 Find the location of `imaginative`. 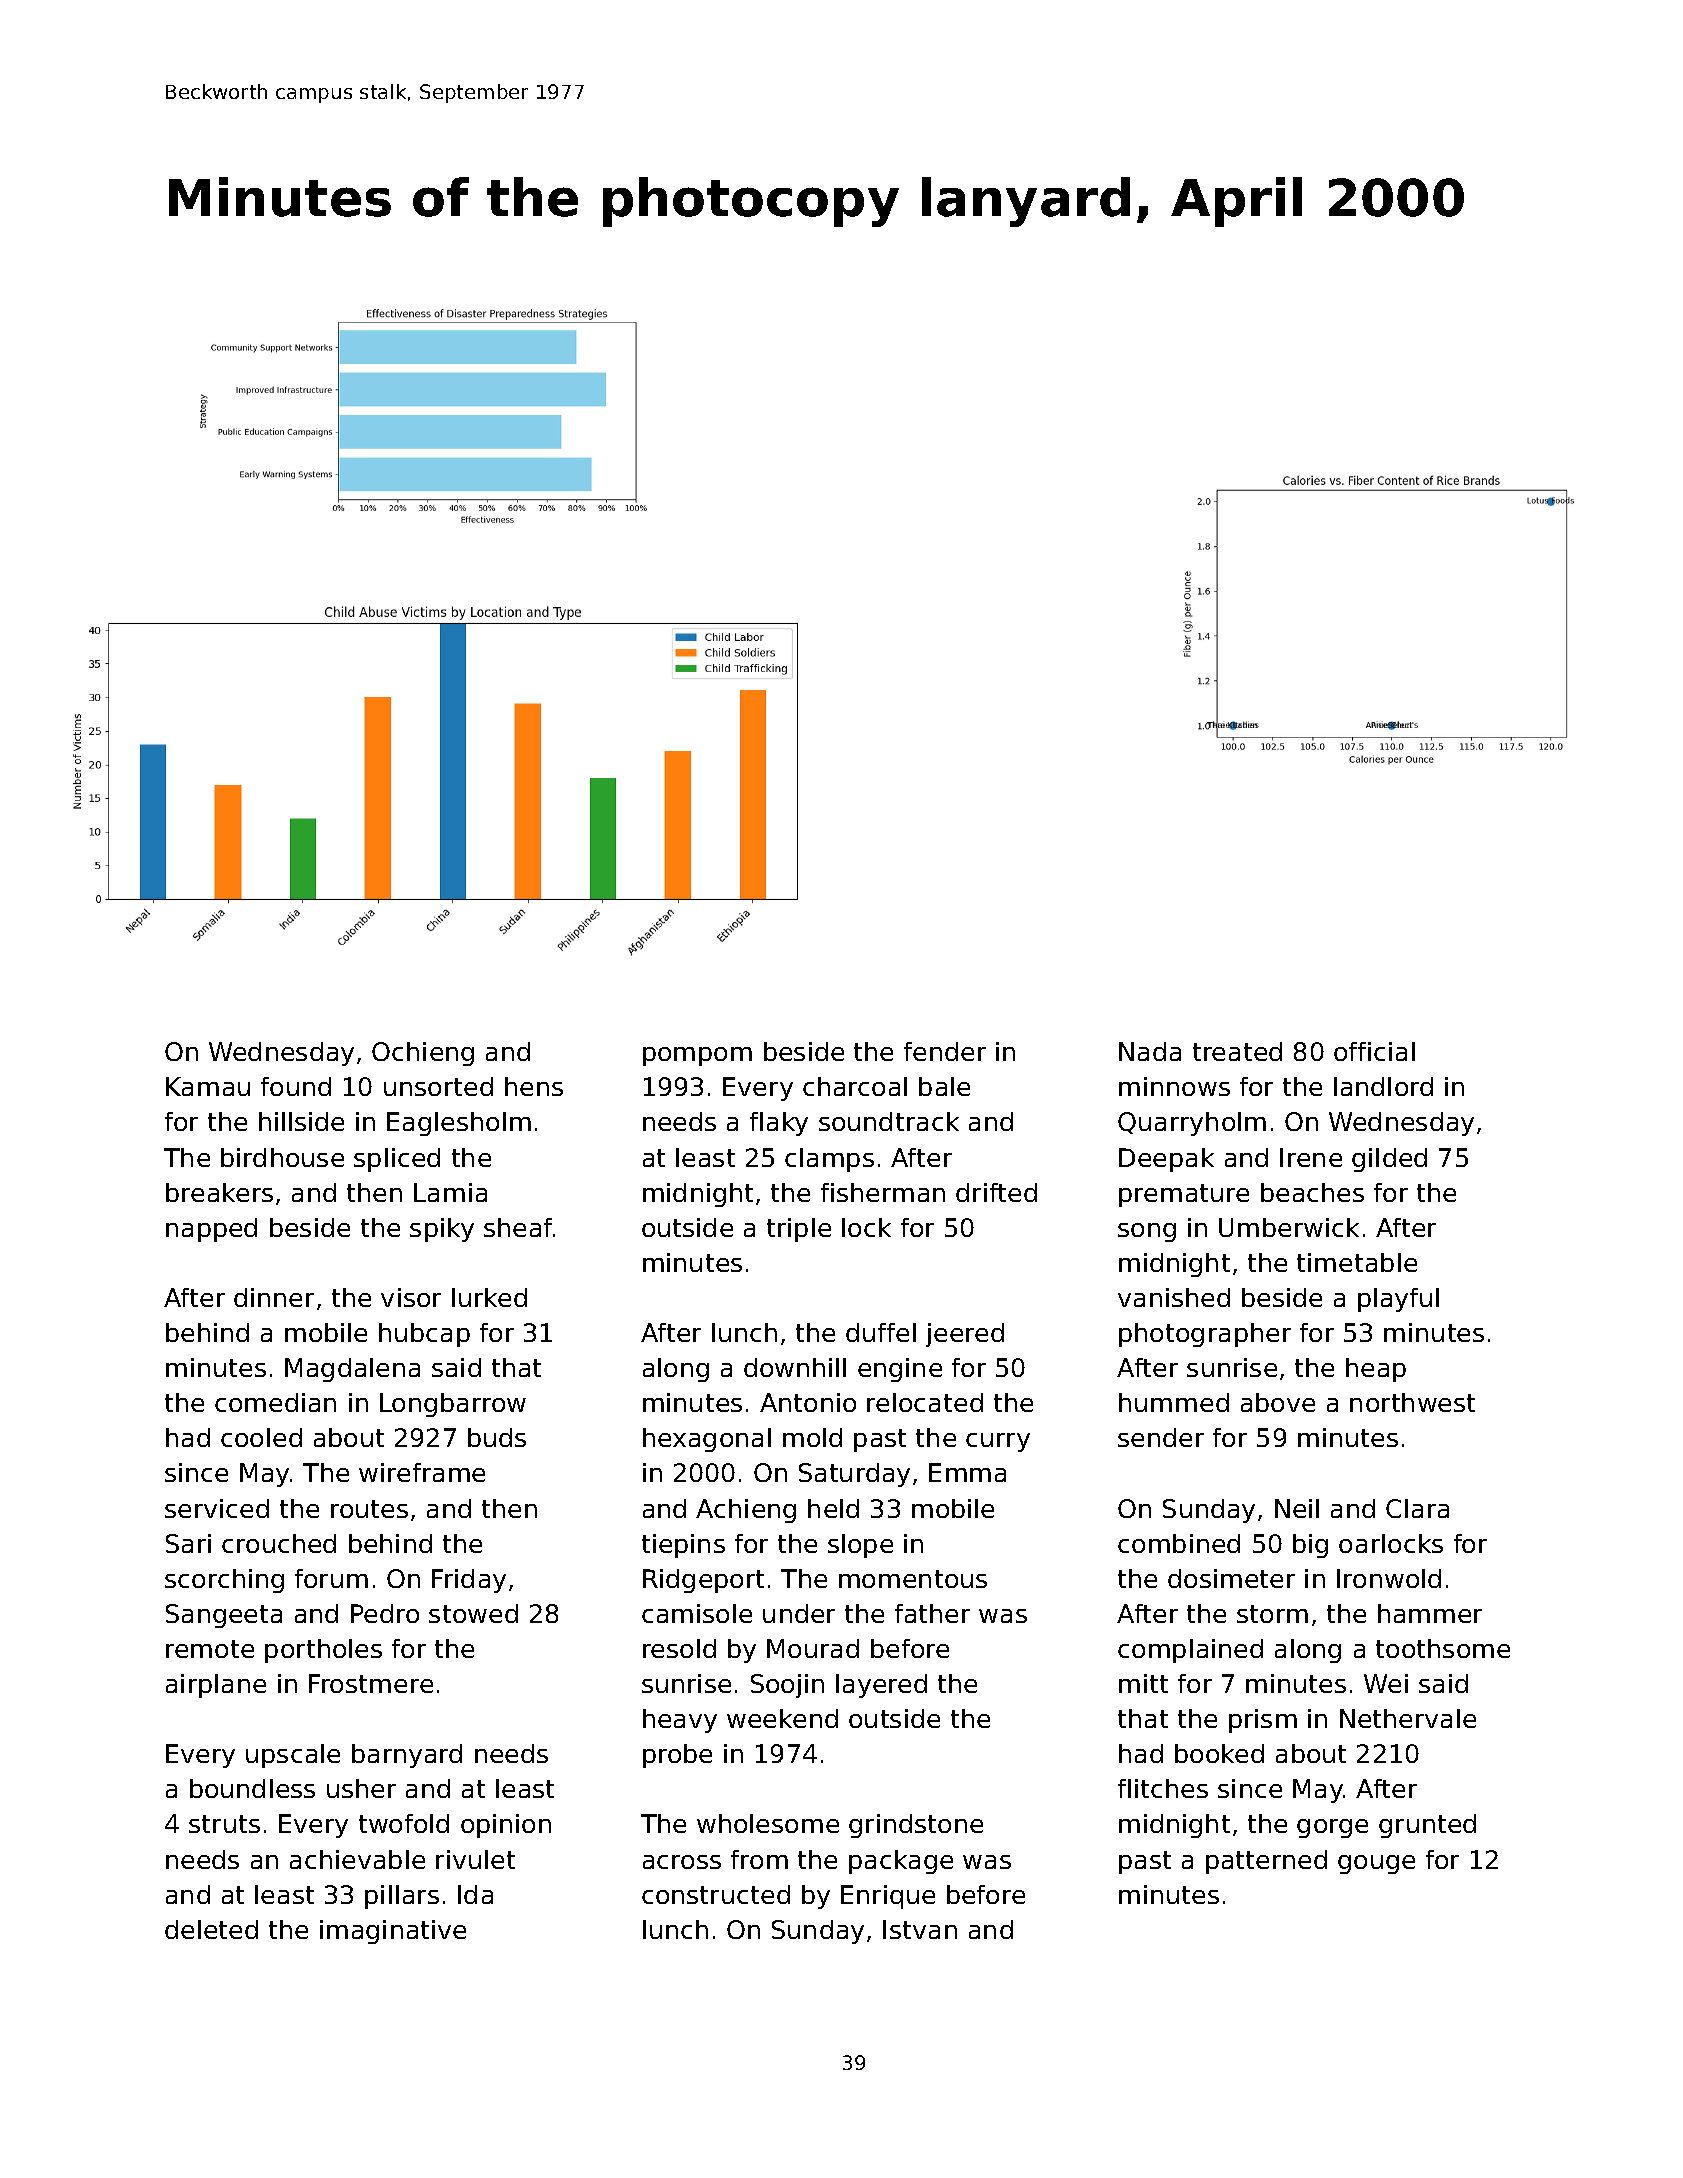

imaginative is located at coordinates (393, 1932).
